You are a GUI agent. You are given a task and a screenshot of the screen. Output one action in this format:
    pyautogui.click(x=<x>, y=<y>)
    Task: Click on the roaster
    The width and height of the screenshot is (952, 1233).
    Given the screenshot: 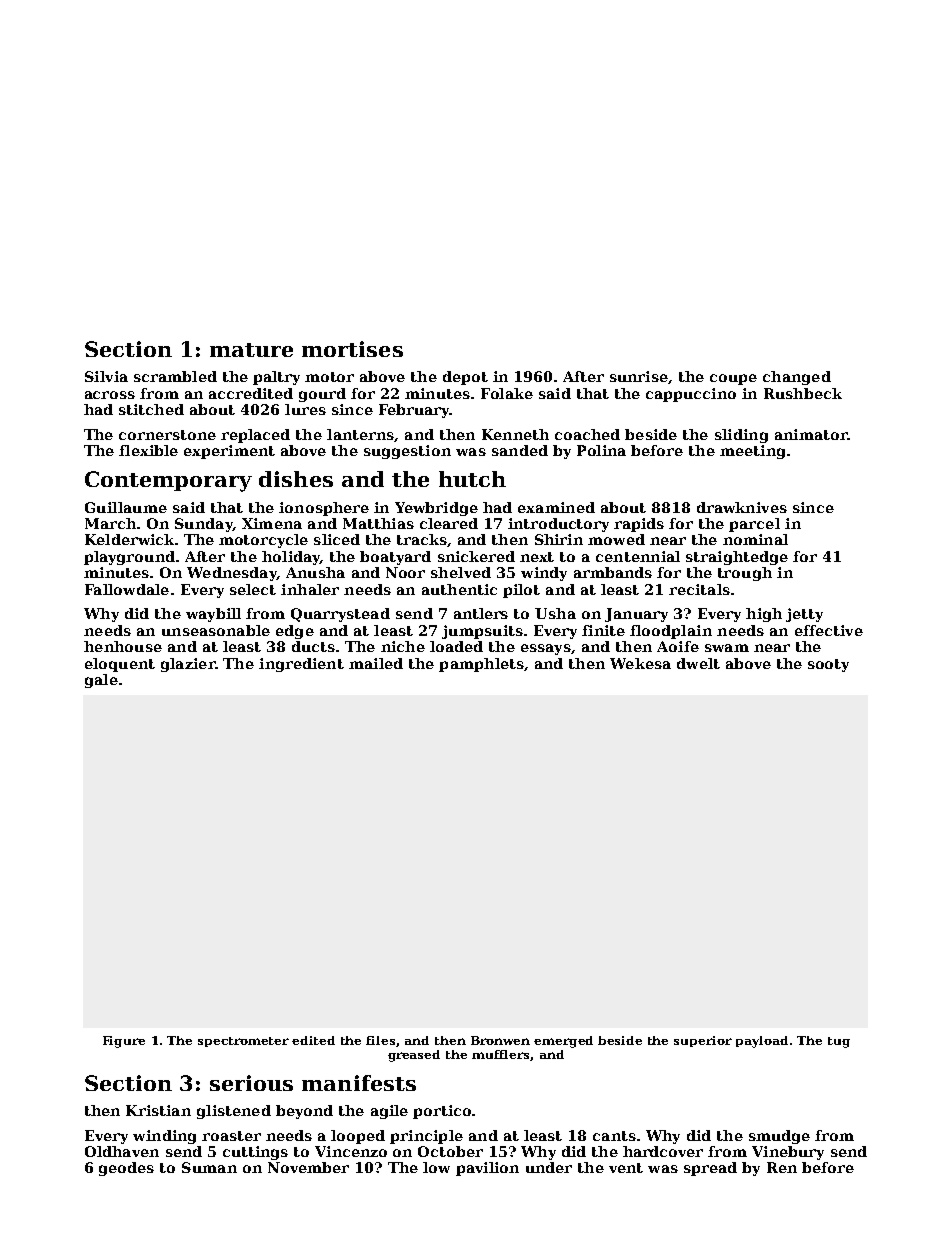 What is the action you would take?
    pyautogui.click(x=231, y=1136)
